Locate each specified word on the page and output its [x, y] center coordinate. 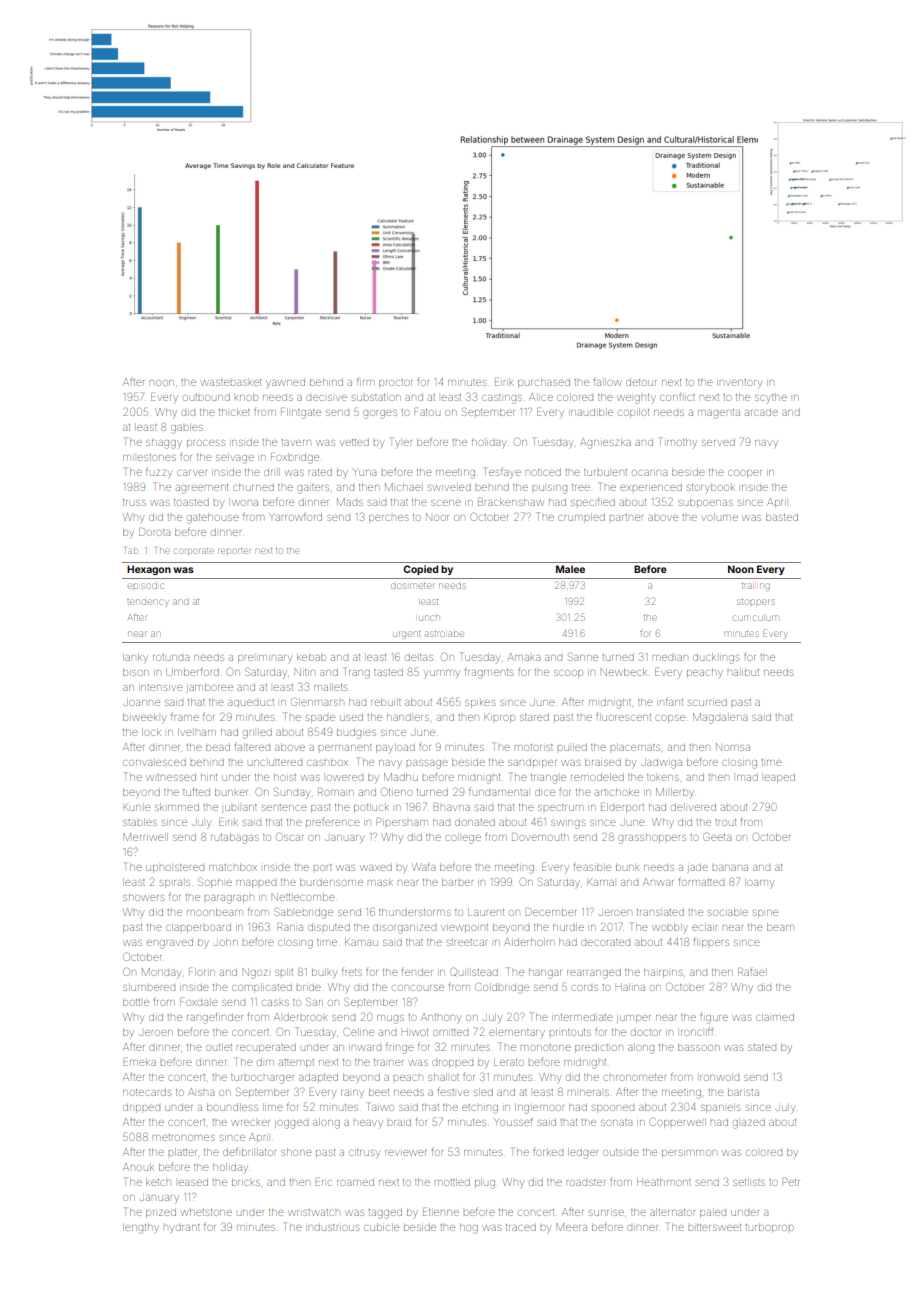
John [225, 942]
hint [209, 777]
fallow [607, 381]
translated [660, 912]
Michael [403, 487]
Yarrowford [295, 516]
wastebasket [231, 382]
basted [782, 517]
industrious [332, 1227]
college [463, 839]
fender [417, 971]
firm [365, 381]
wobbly [670, 928]
